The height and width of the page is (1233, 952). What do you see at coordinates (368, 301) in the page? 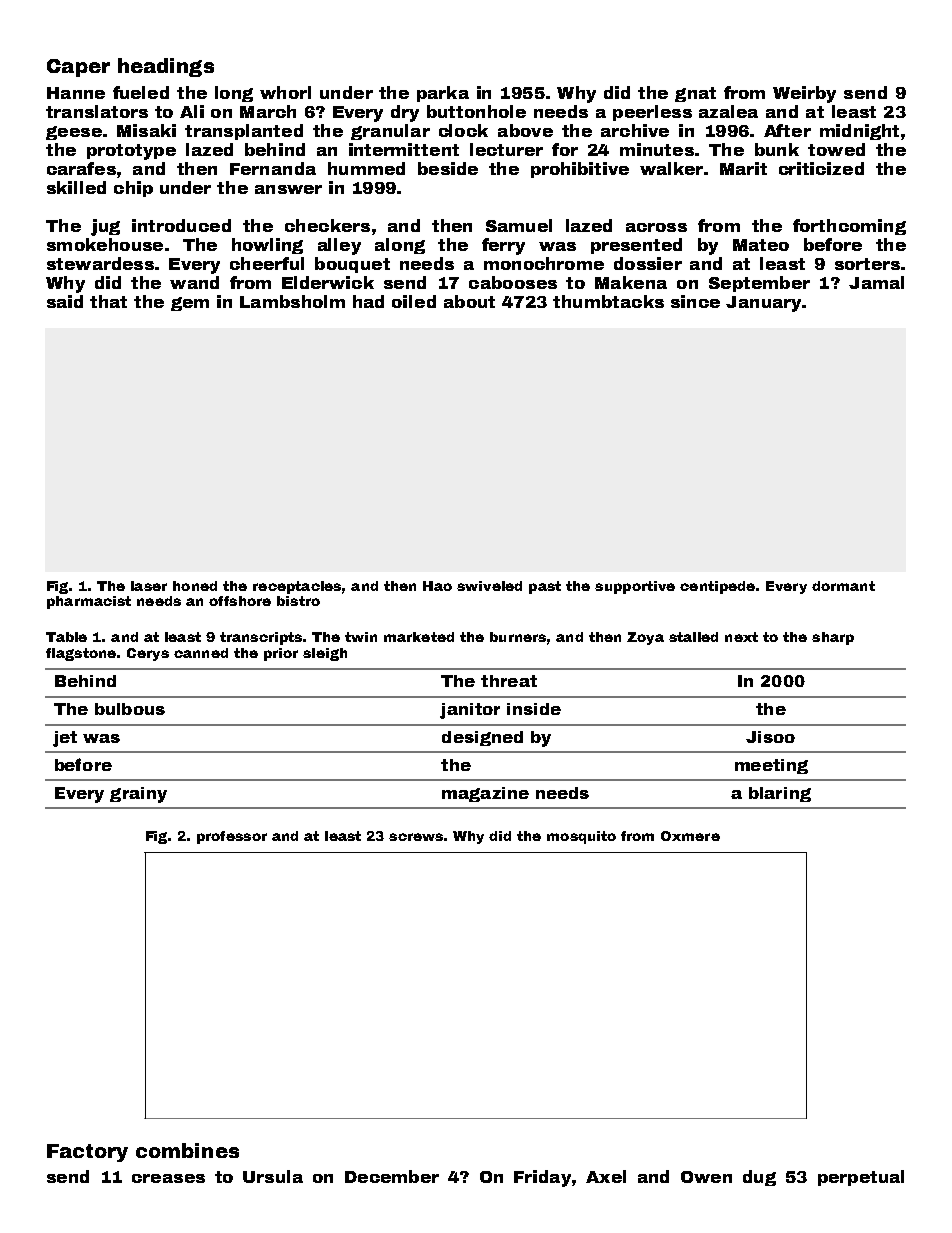
I see `had` at bounding box center [368, 301].
